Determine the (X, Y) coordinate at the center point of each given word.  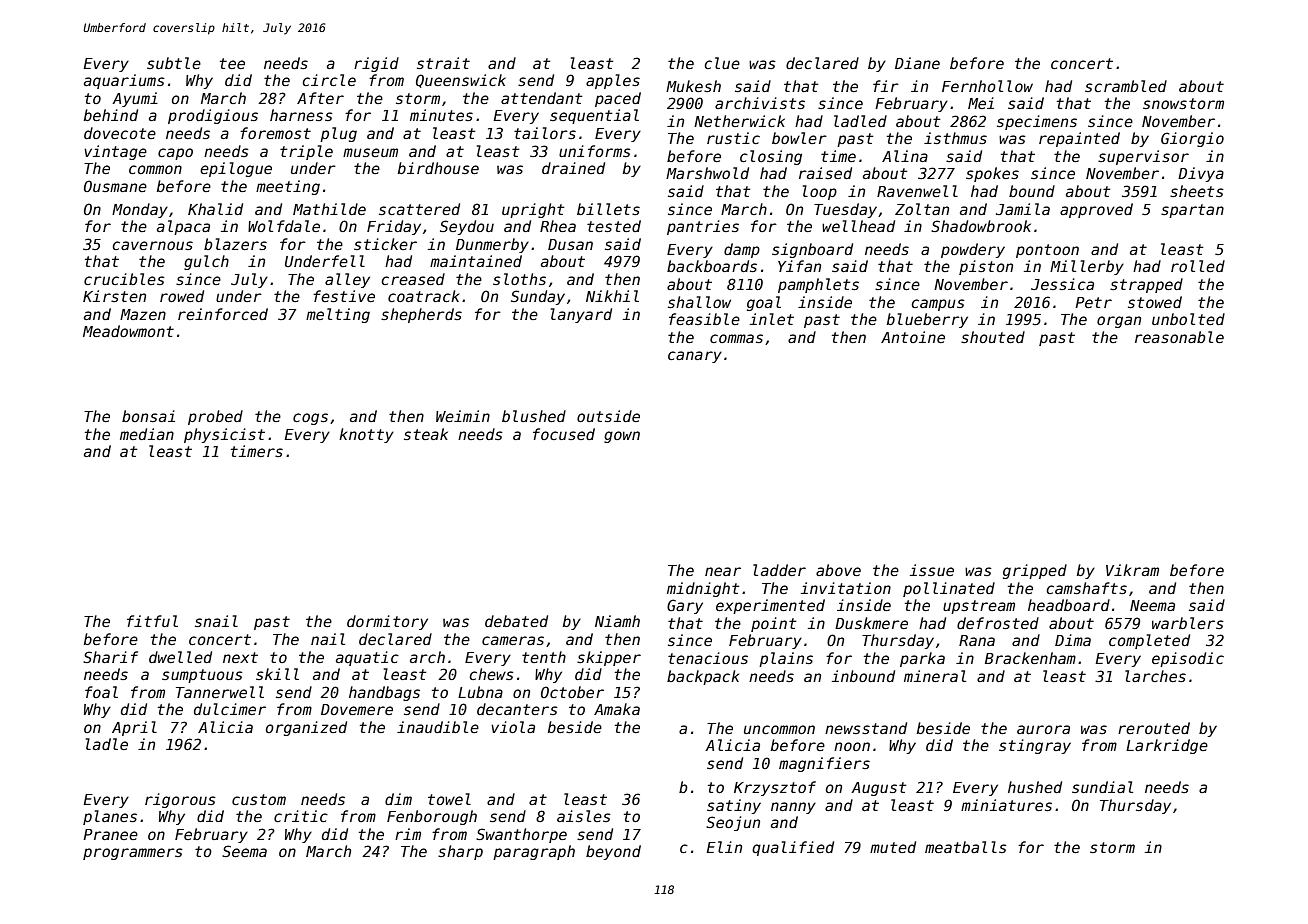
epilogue (236, 169)
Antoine (913, 337)
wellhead (858, 226)
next (240, 657)
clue (722, 63)
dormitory (387, 622)
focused (564, 434)
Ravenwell (917, 191)
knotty (366, 435)
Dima (1073, 640)
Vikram (1132, 570)
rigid (376, 64)
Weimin (463, 416)
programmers (133, 854)
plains (786, 659)
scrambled (1126, 86)
